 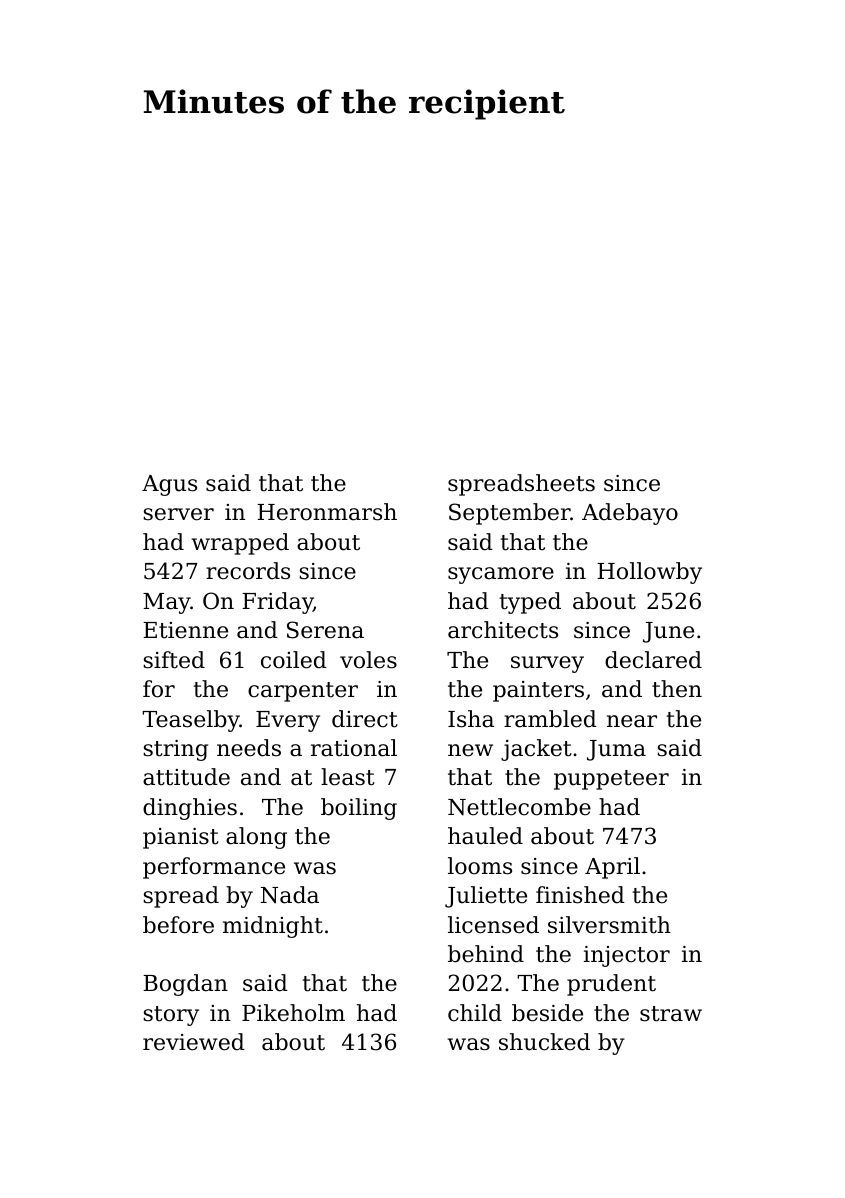 What do you see at coordinates (544, 1042) in the image?
I see `shucked` at bounding box center [544, 1042].
